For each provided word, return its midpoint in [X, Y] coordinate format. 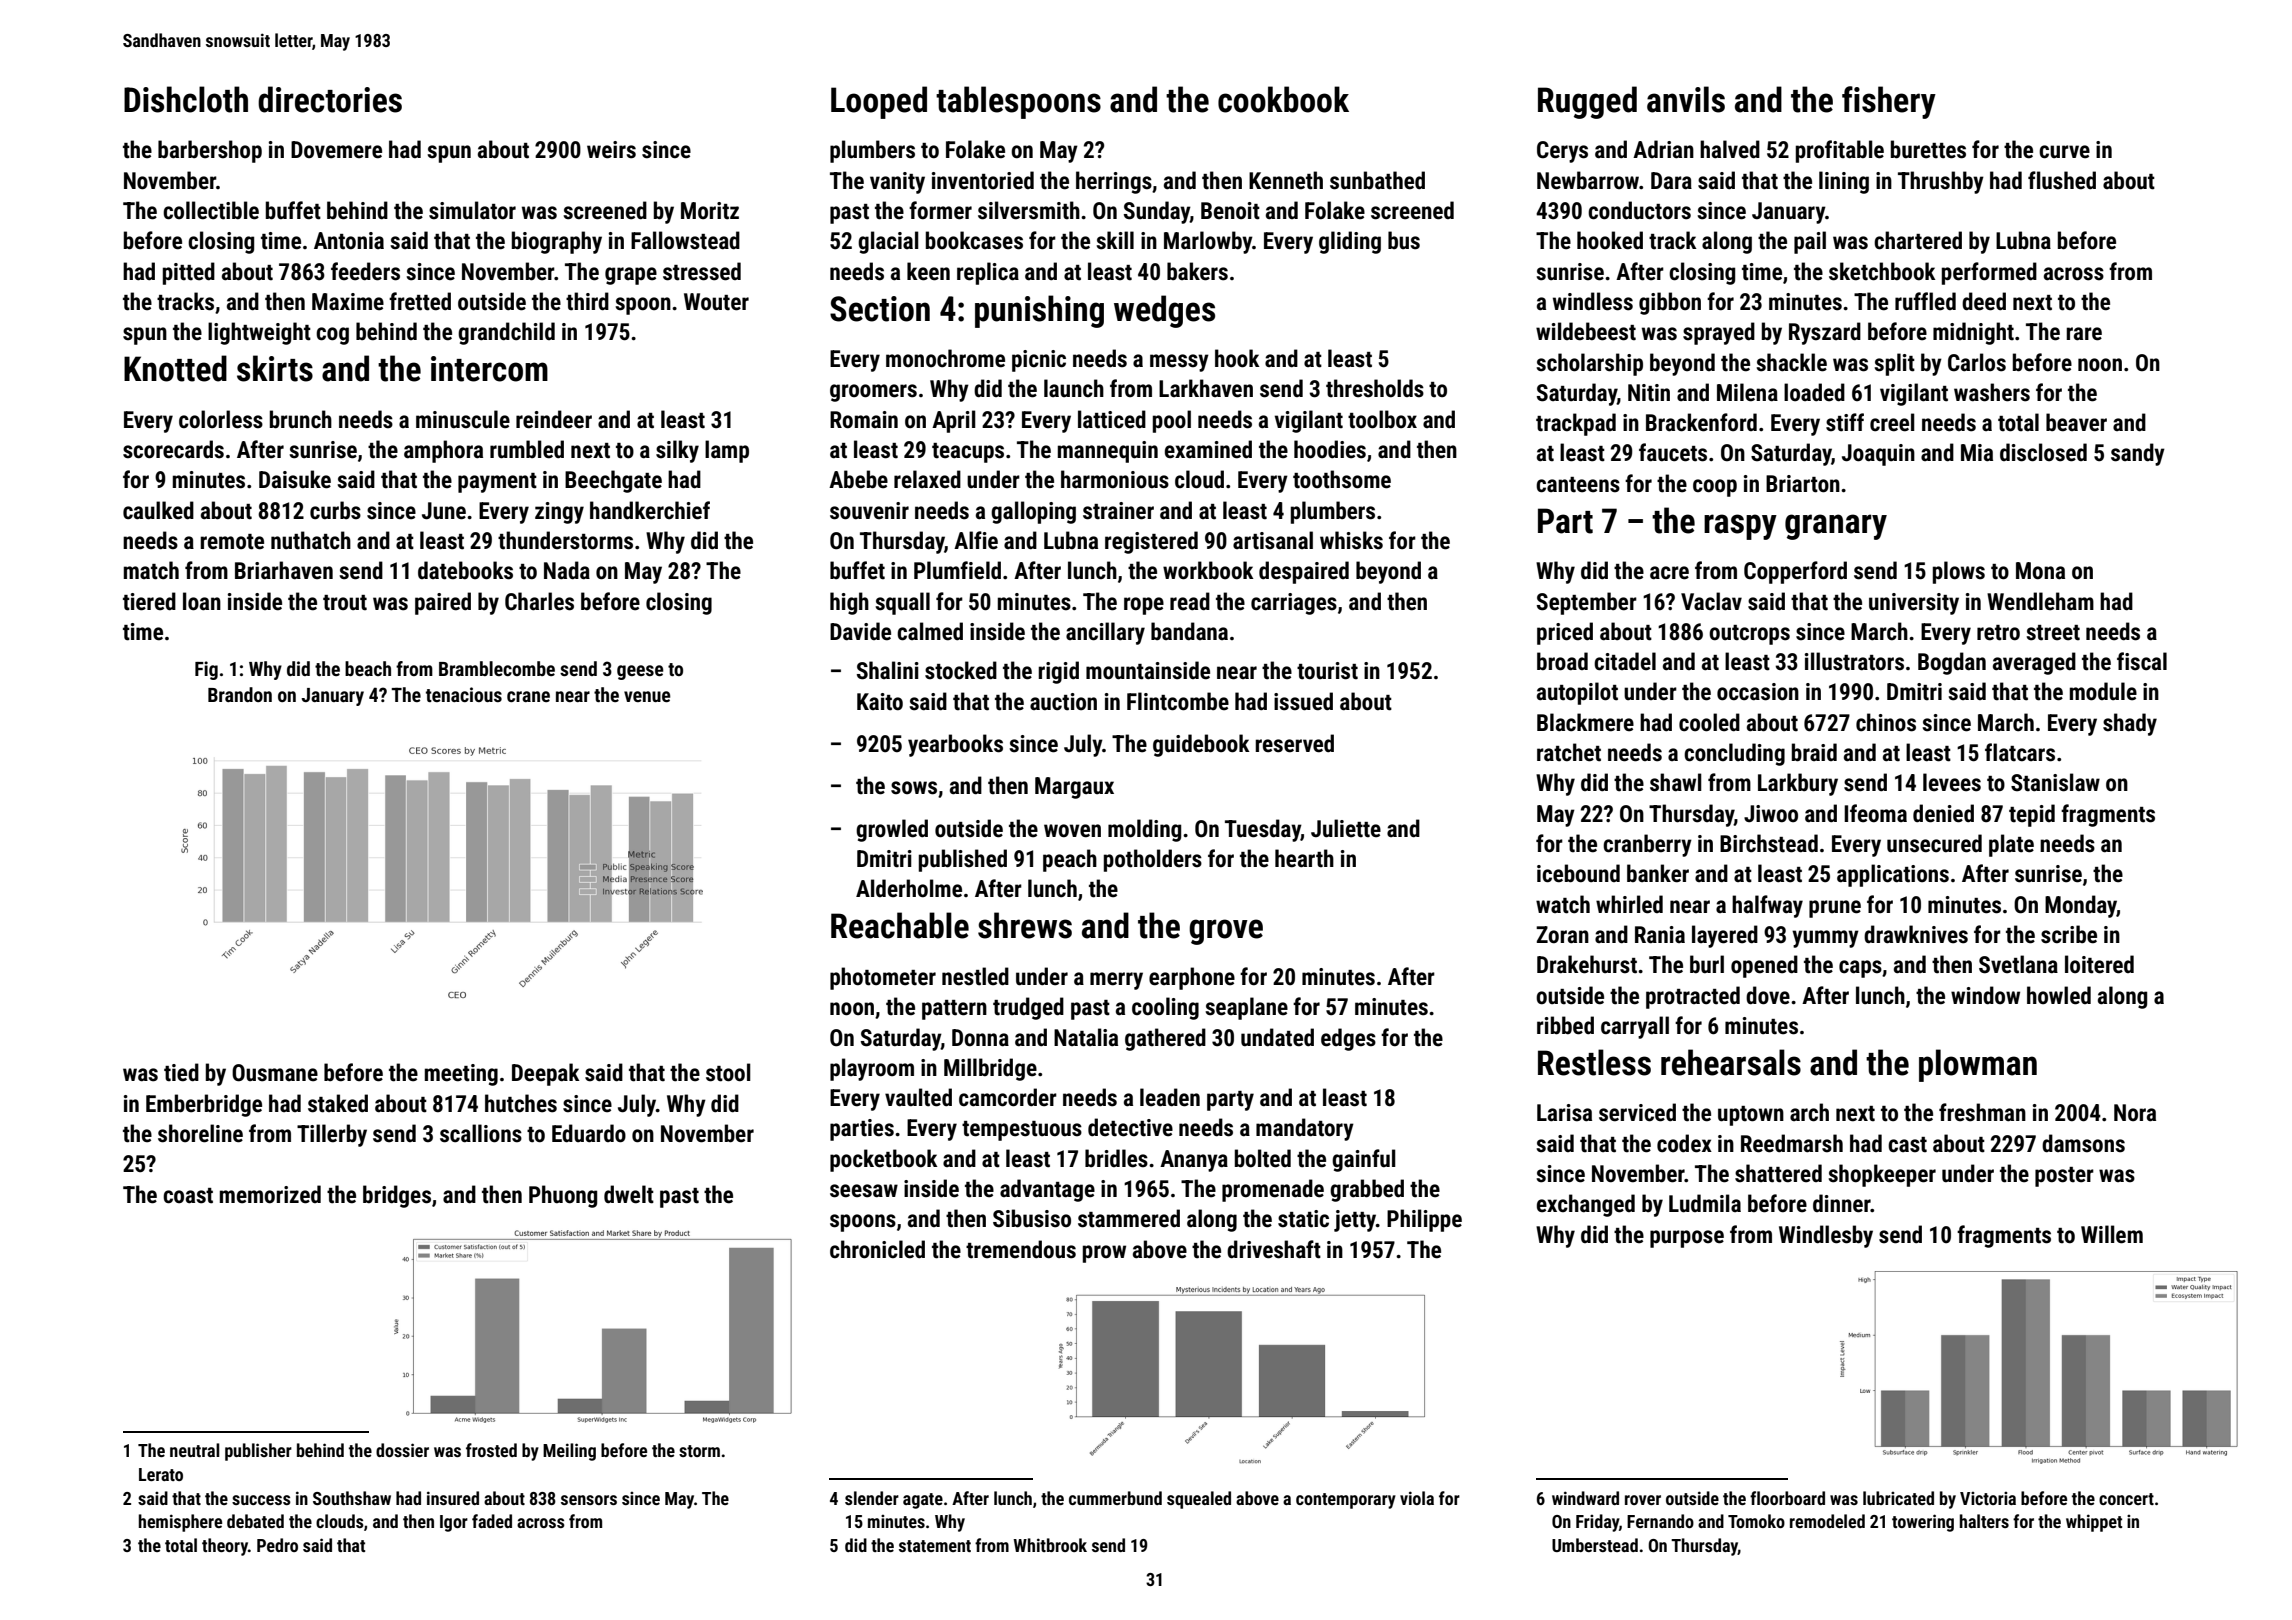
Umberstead [1595, 1545]
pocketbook [884, 1160]
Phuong [563, 1196]
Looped [879, 102]
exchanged [1586, 1205]
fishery [1889, 102]
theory [225, 1547]
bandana [1189, 631]
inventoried [983, 180]
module [2103, 691]
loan [202, 601]
